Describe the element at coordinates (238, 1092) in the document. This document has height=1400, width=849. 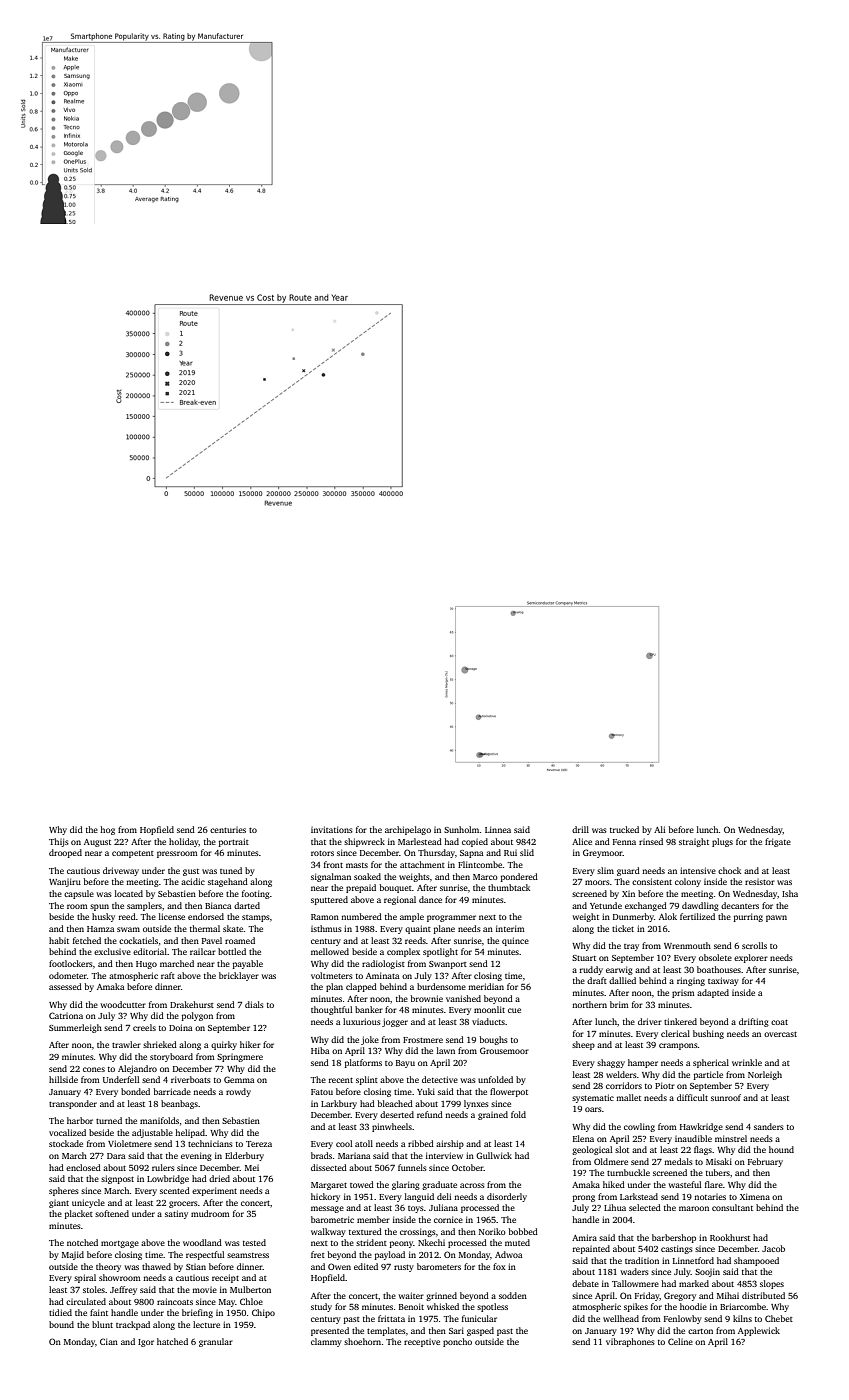
I see `rowdy` at that location.
